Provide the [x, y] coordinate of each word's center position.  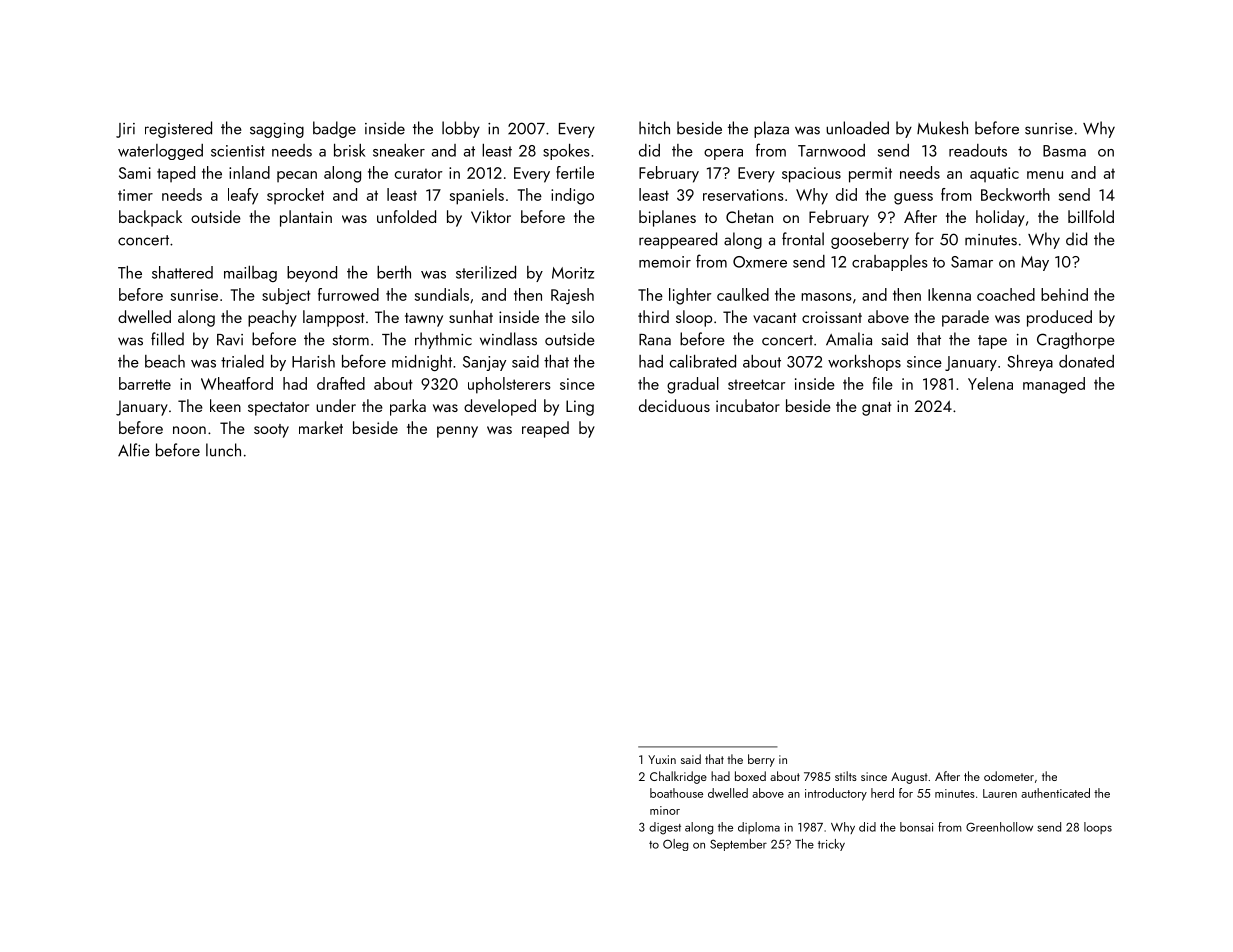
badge [334, 129]
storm [351, 340]
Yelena [990, 383]
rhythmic [443, 340]
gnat [876, 409]
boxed [750, 776]
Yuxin [662, 759]
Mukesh [942, 128]
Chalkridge [678, 777]
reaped [545, 429]
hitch [654, 128]
